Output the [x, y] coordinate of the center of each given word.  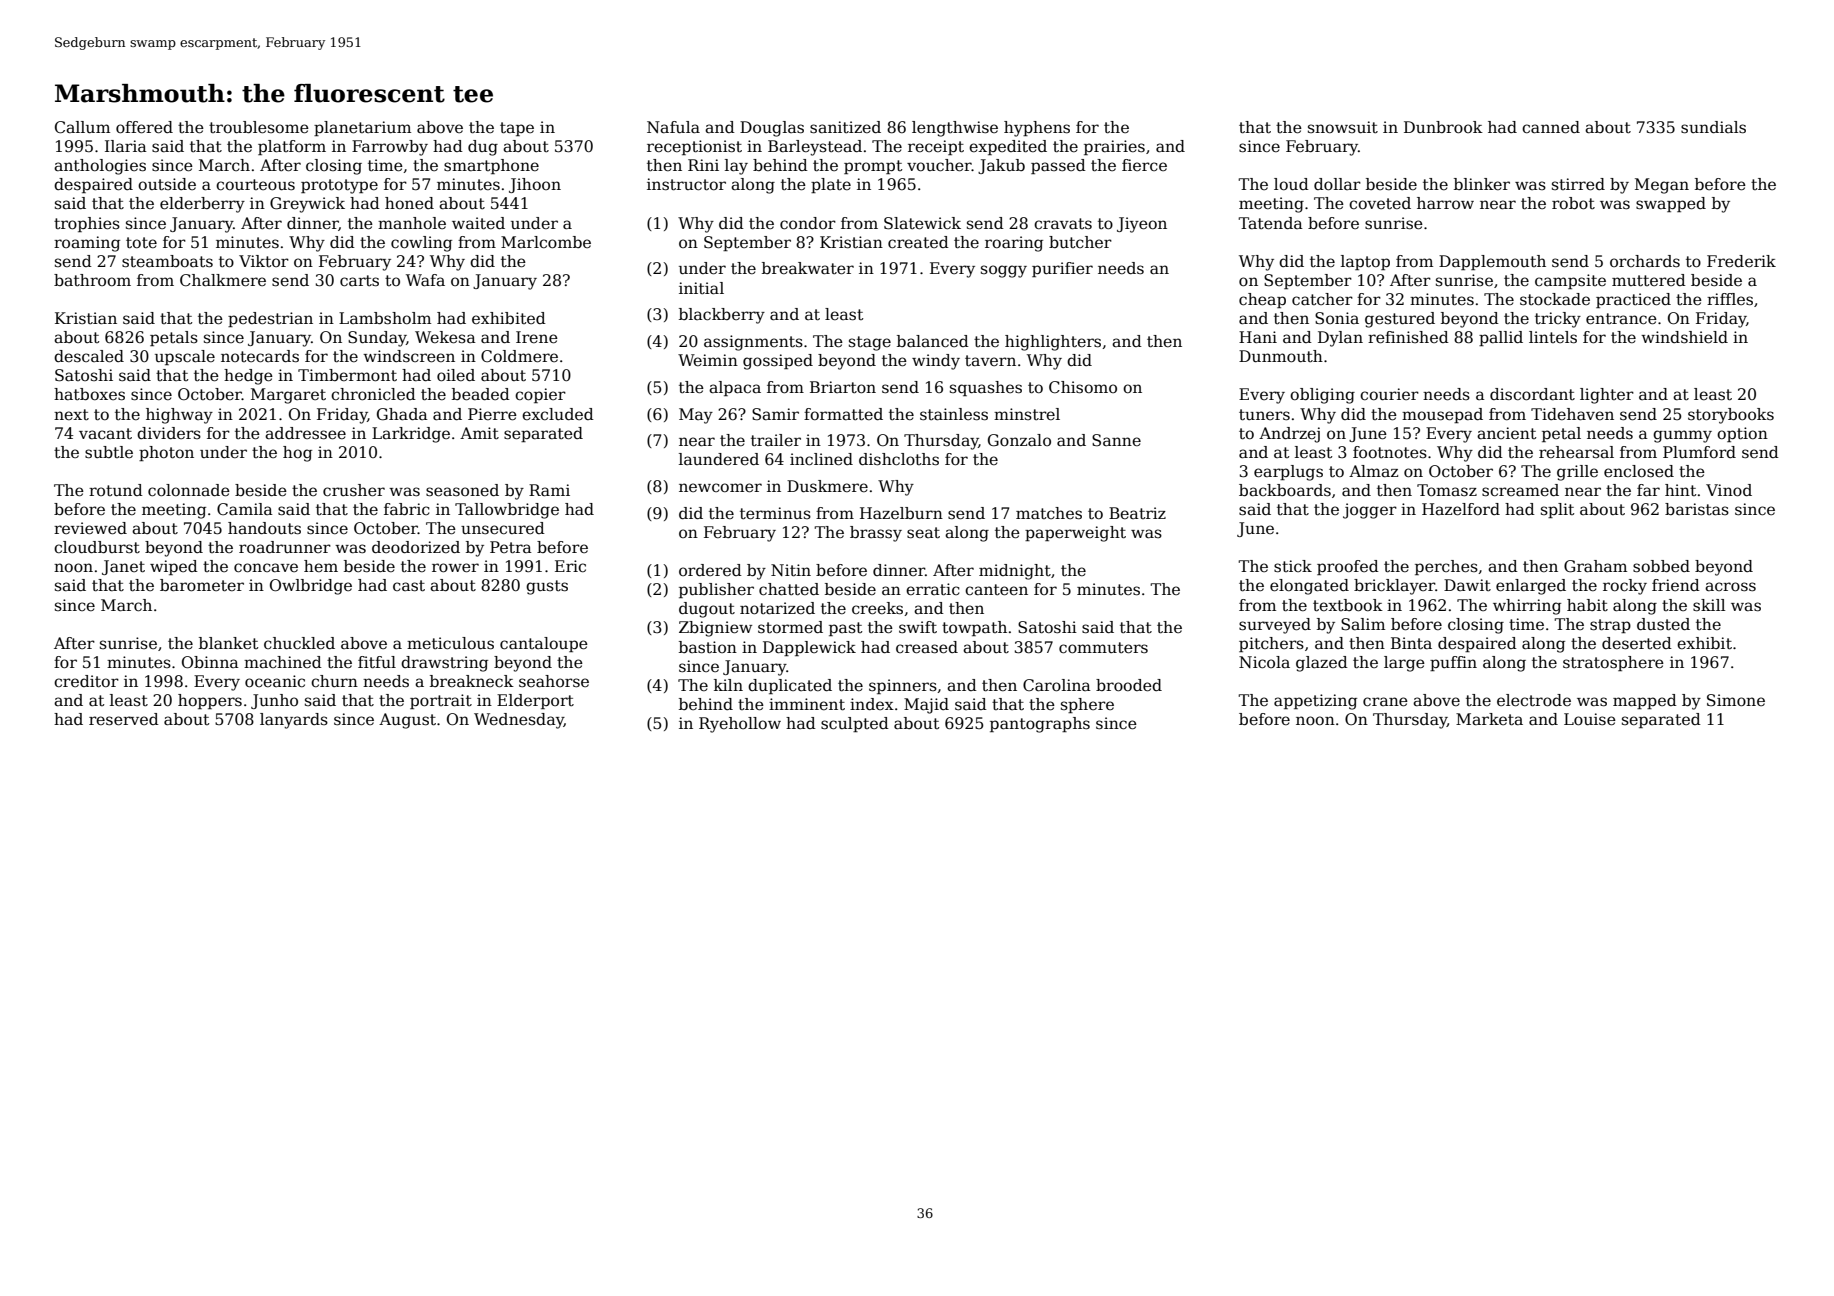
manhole [412, 223]
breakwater [808, 268]
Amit [479, 433]
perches [1446, 567]
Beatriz [1137, 513]
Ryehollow [740, 725]
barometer [202, 585]
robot [1573, 203]
